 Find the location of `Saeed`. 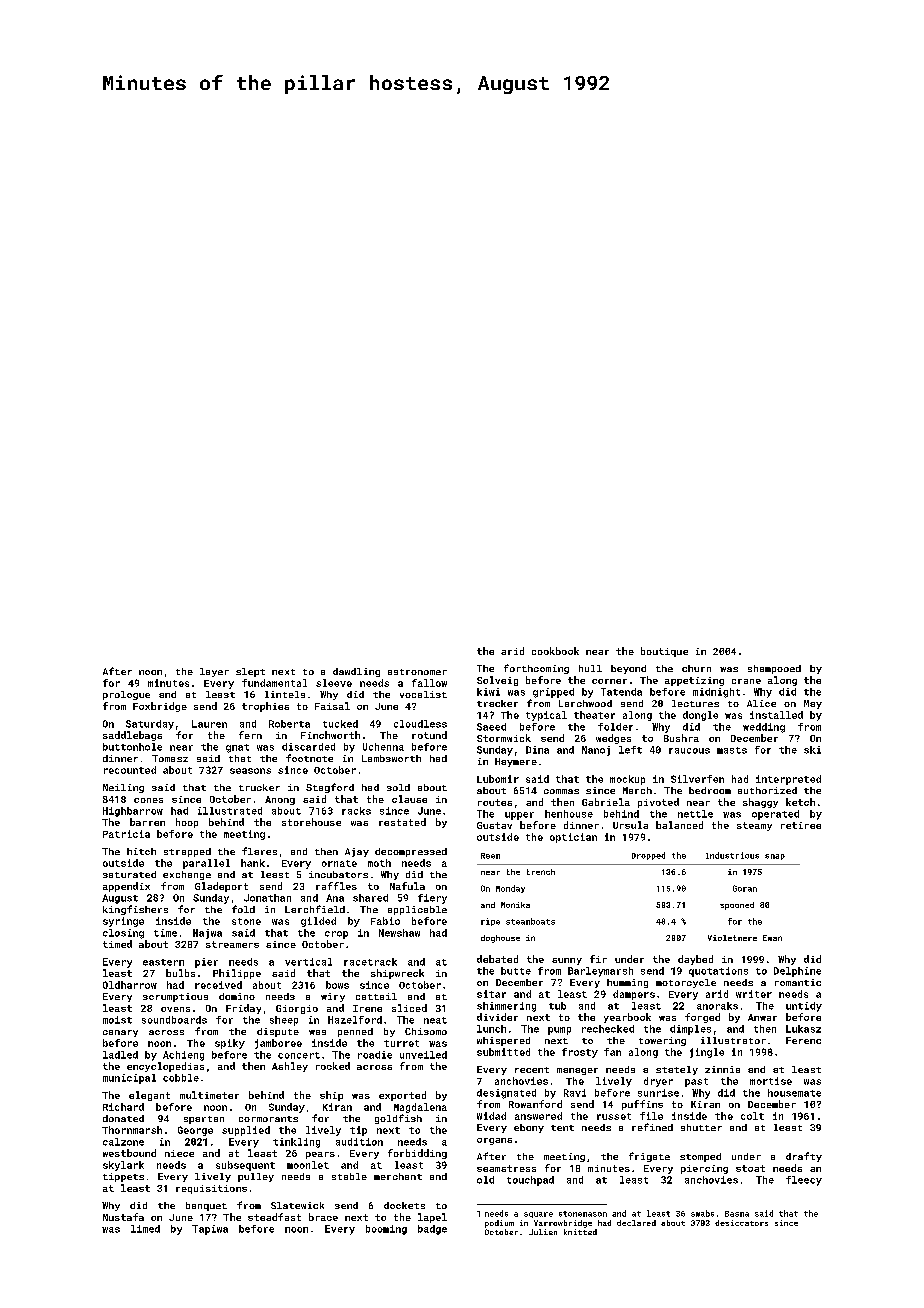

Saeed is located at coordinates (491, 727).
